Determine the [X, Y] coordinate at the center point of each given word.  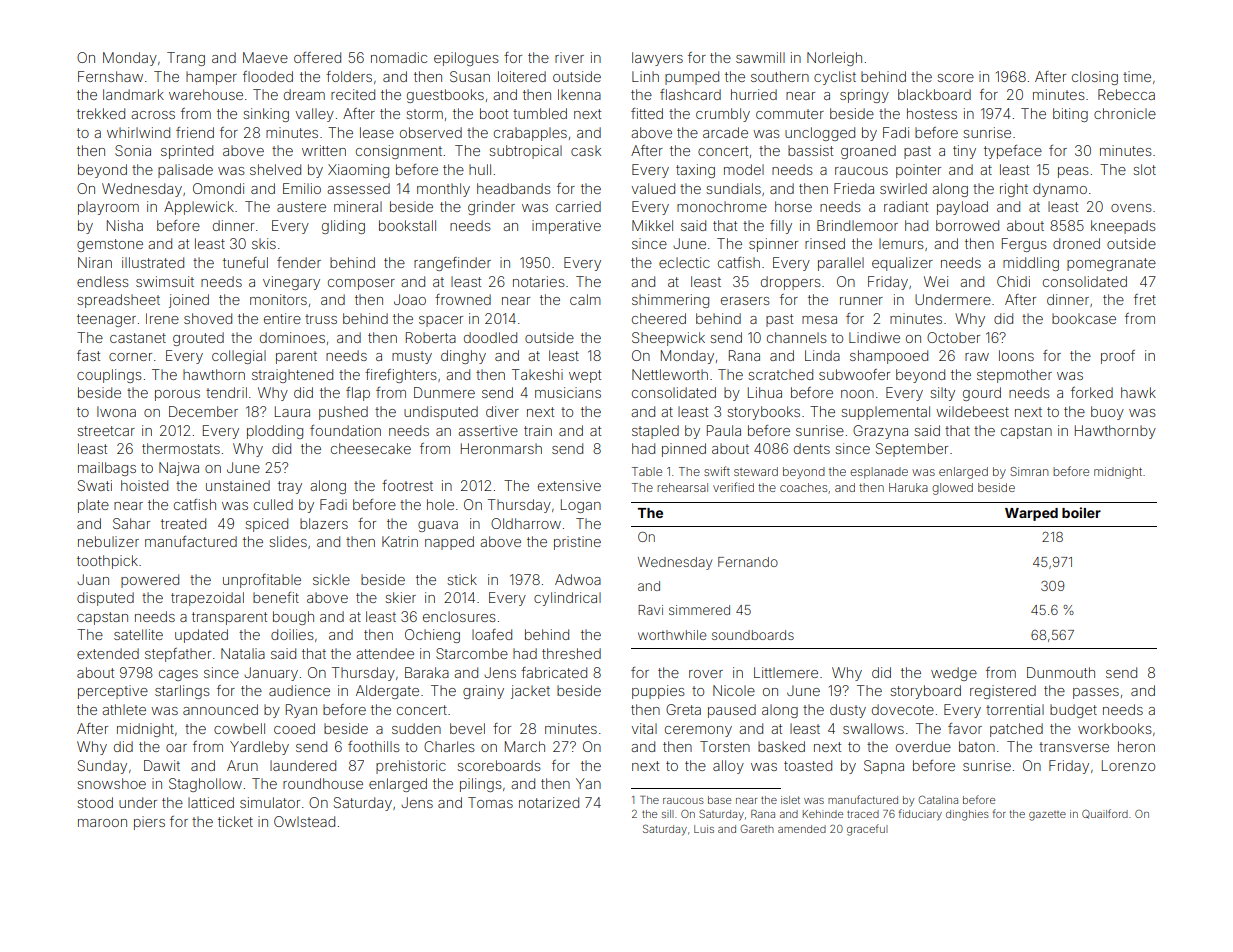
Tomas [490, 802]
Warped [1031, 514]
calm [585, 299]
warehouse [206, 94]
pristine [577, 543]
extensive [569, 485]
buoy [1107, 413]
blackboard [934, 94]
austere [301, 207]
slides [288, 541]
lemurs [901, 243]
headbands [514, 188]
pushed [343, 413]
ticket [235, 821]
